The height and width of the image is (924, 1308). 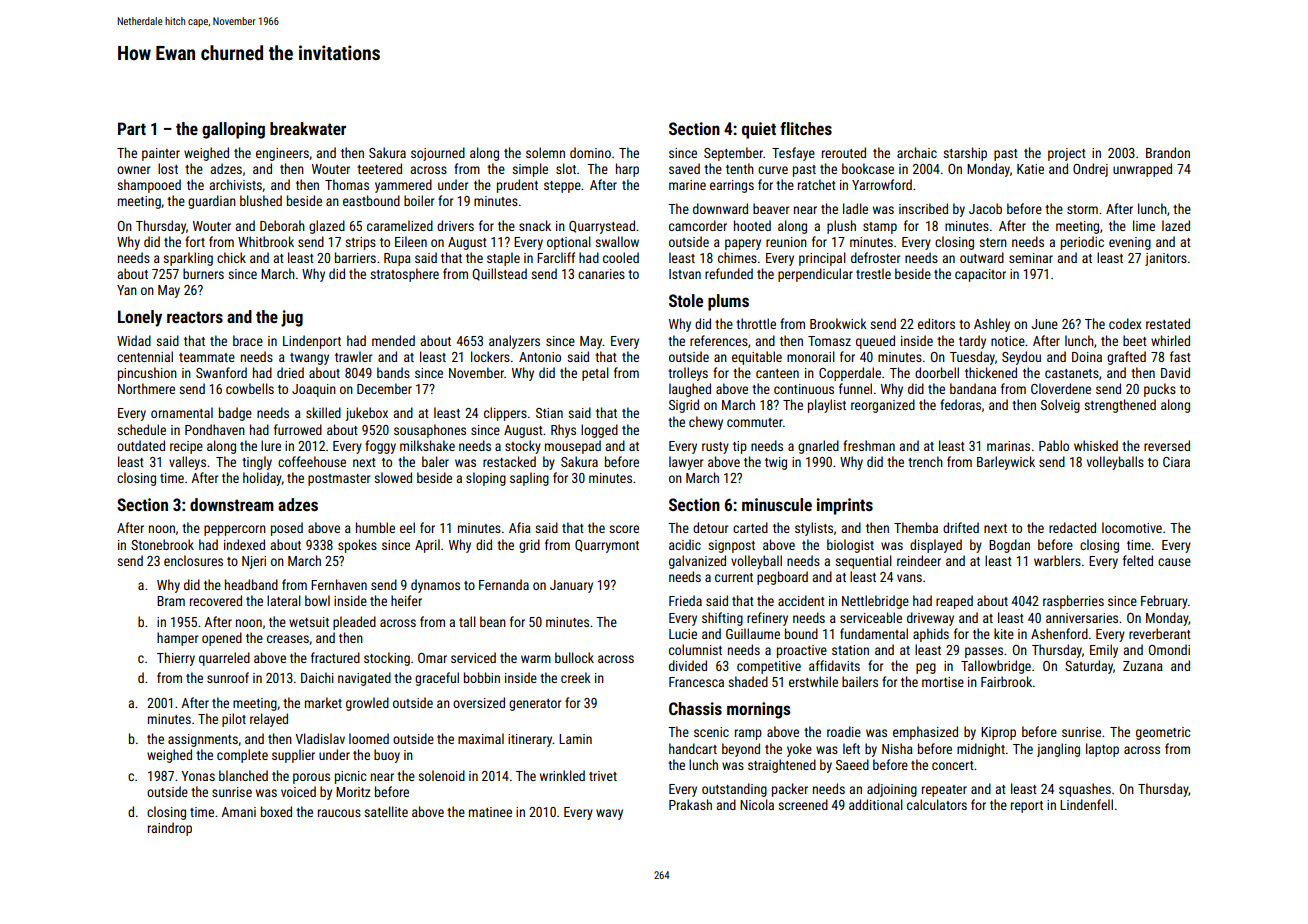 I want to click on Yonas, so click(x=198, y=776).
